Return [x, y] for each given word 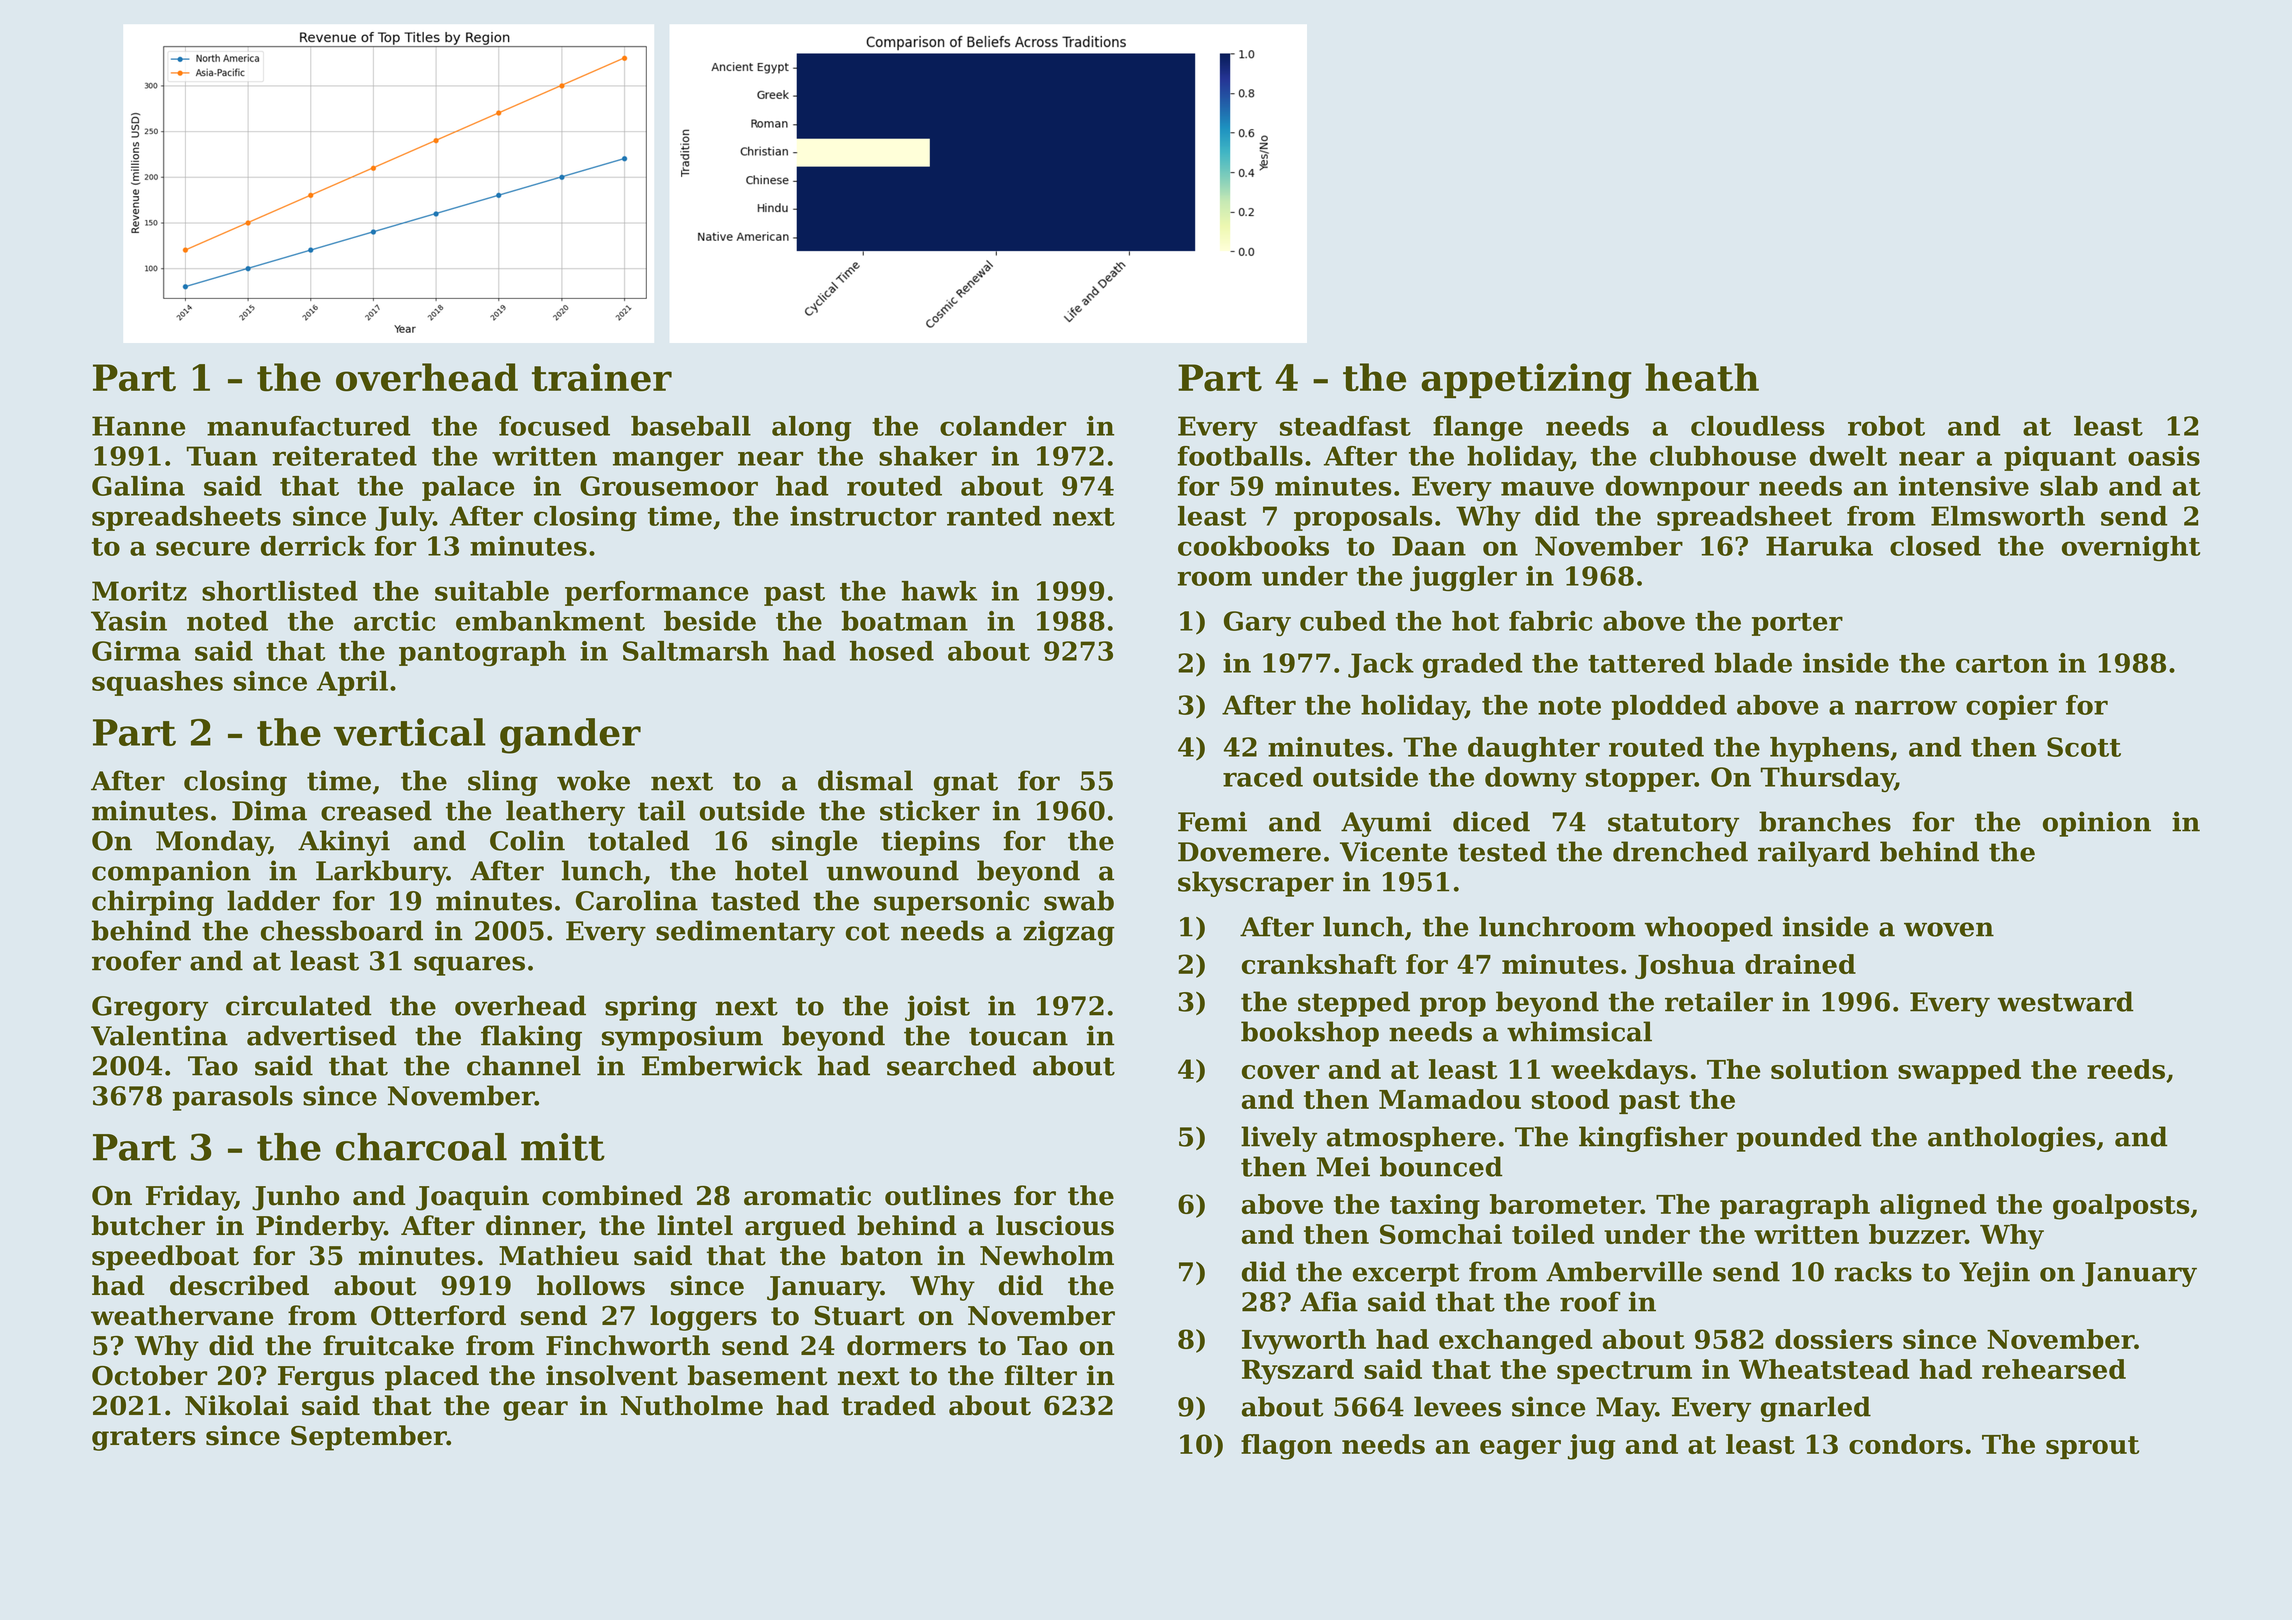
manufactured [308, 426]
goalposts [2121, 1207]
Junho [295, 1198]
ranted [994, 516]
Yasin [129, 621]
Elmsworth [2008, 516]
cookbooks [1253, 546]
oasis [2164, 456]
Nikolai [237, 1405]
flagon [1286, 1447]
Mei [1343, 1166]
